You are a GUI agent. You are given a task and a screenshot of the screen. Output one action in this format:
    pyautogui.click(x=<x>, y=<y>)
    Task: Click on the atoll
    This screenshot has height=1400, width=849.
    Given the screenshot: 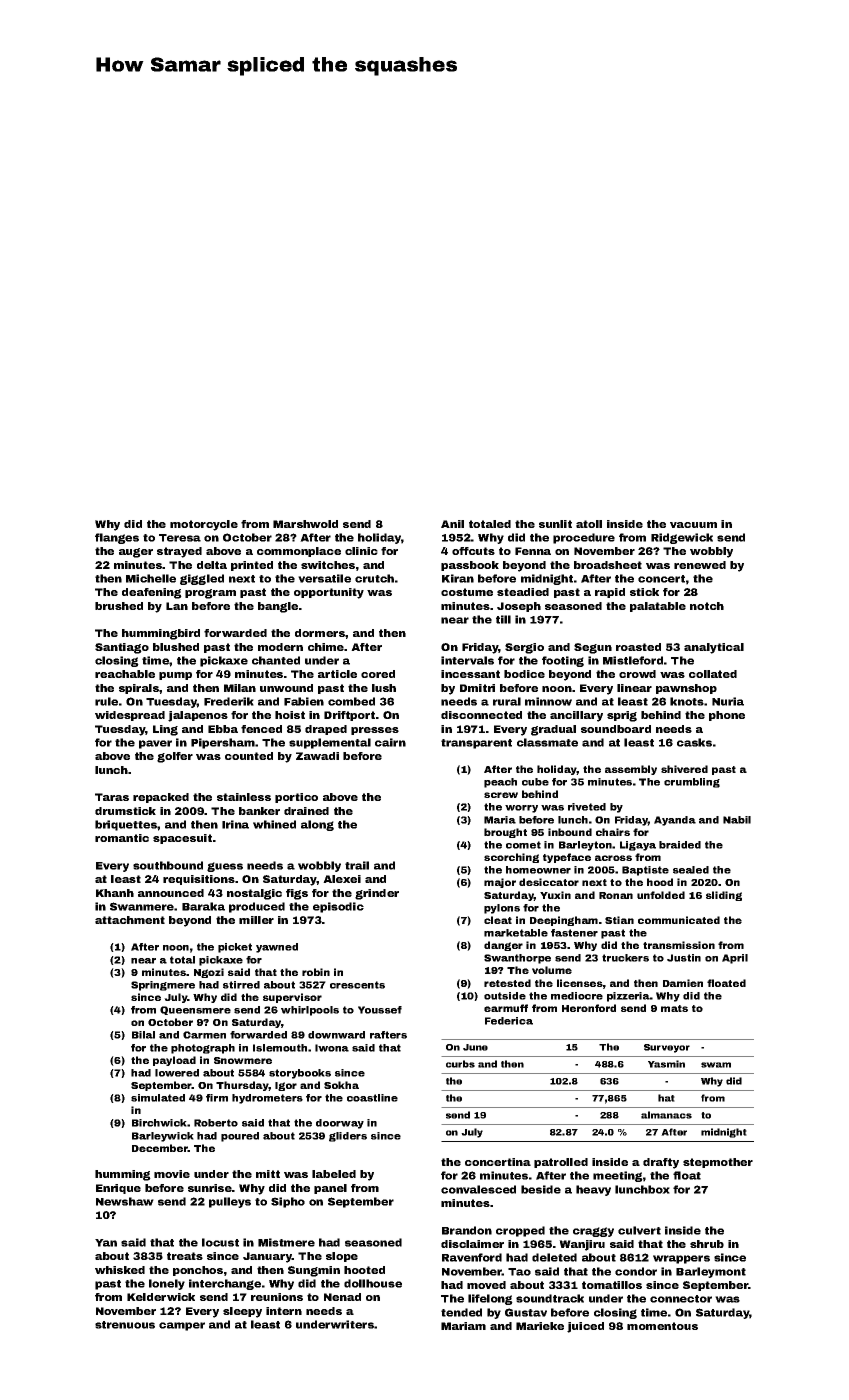 What is the action you would take?
    pyautogui.click(x=589, y=524)
